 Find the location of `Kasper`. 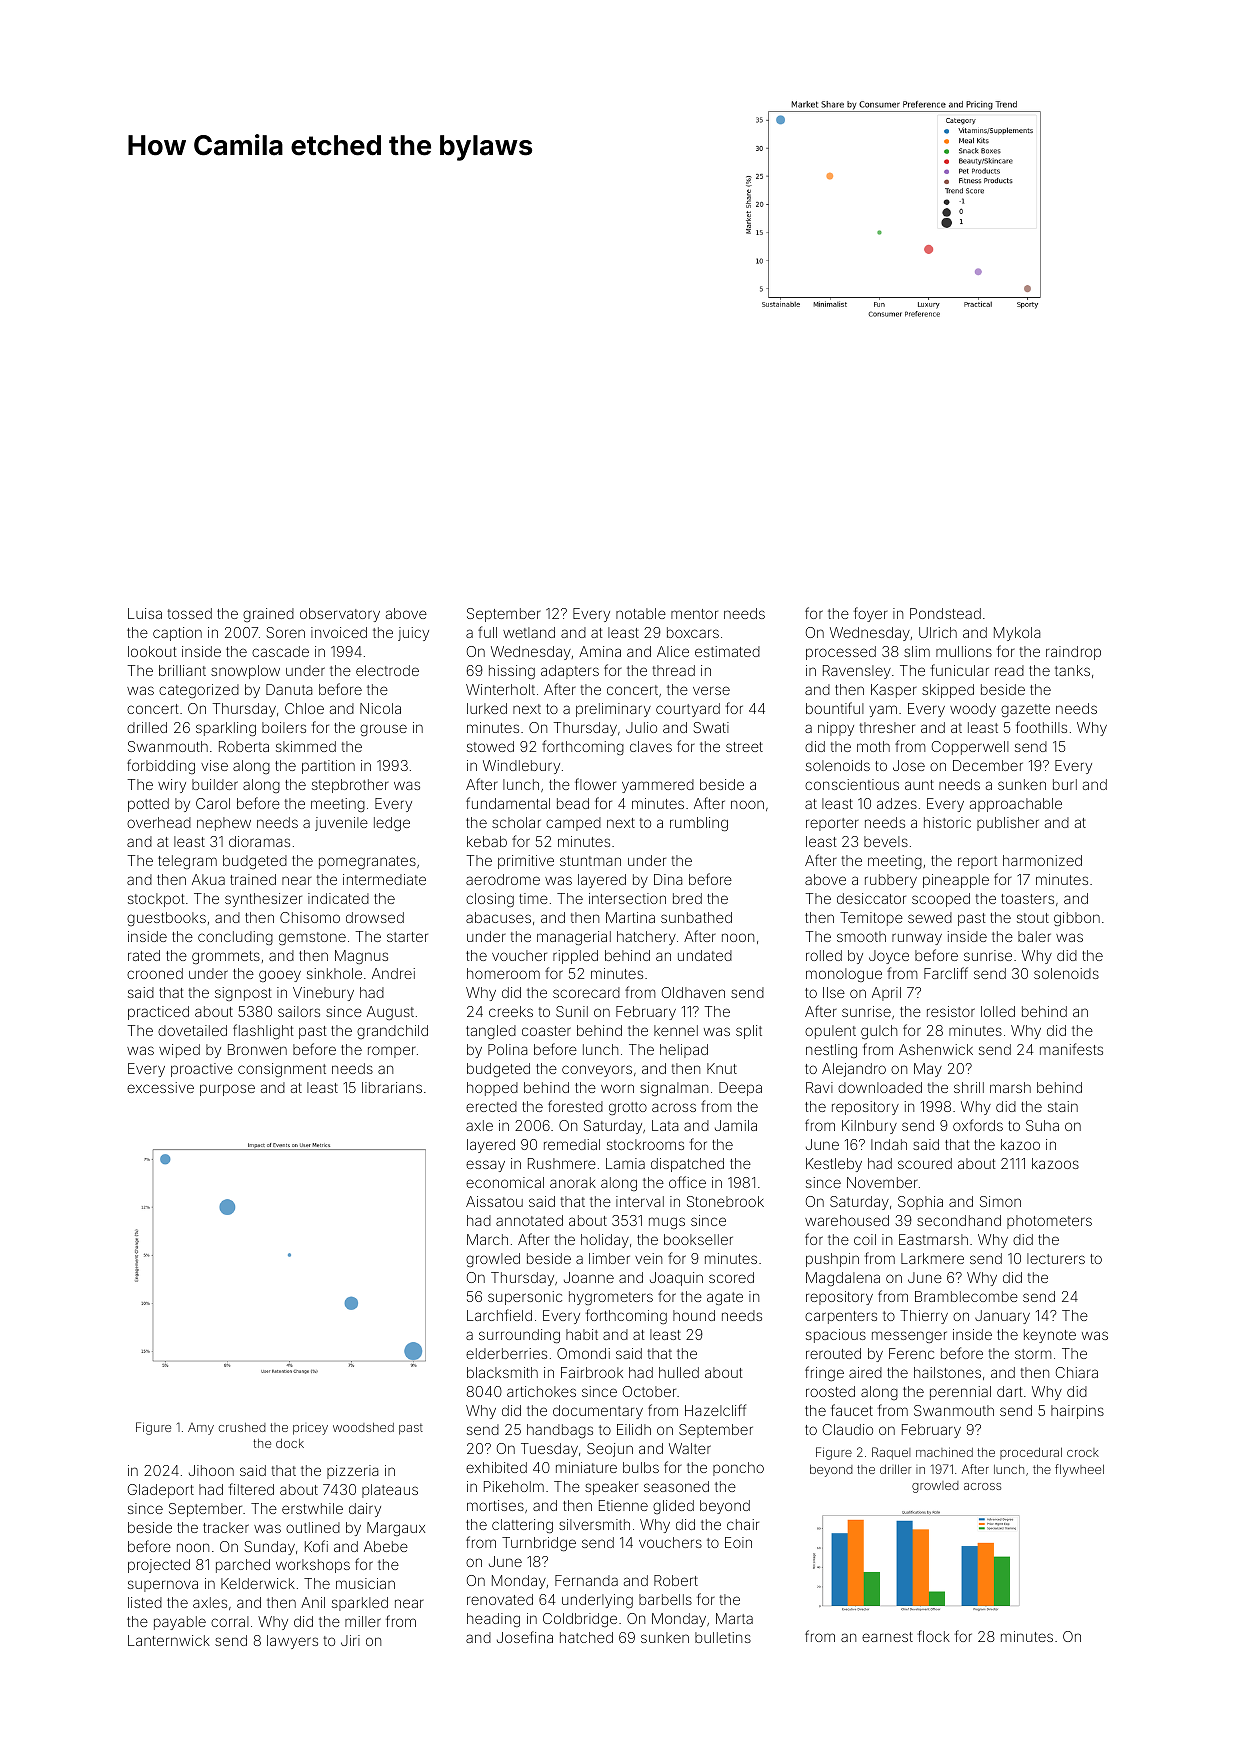

Kasper is located at coordinates (894, 691).
